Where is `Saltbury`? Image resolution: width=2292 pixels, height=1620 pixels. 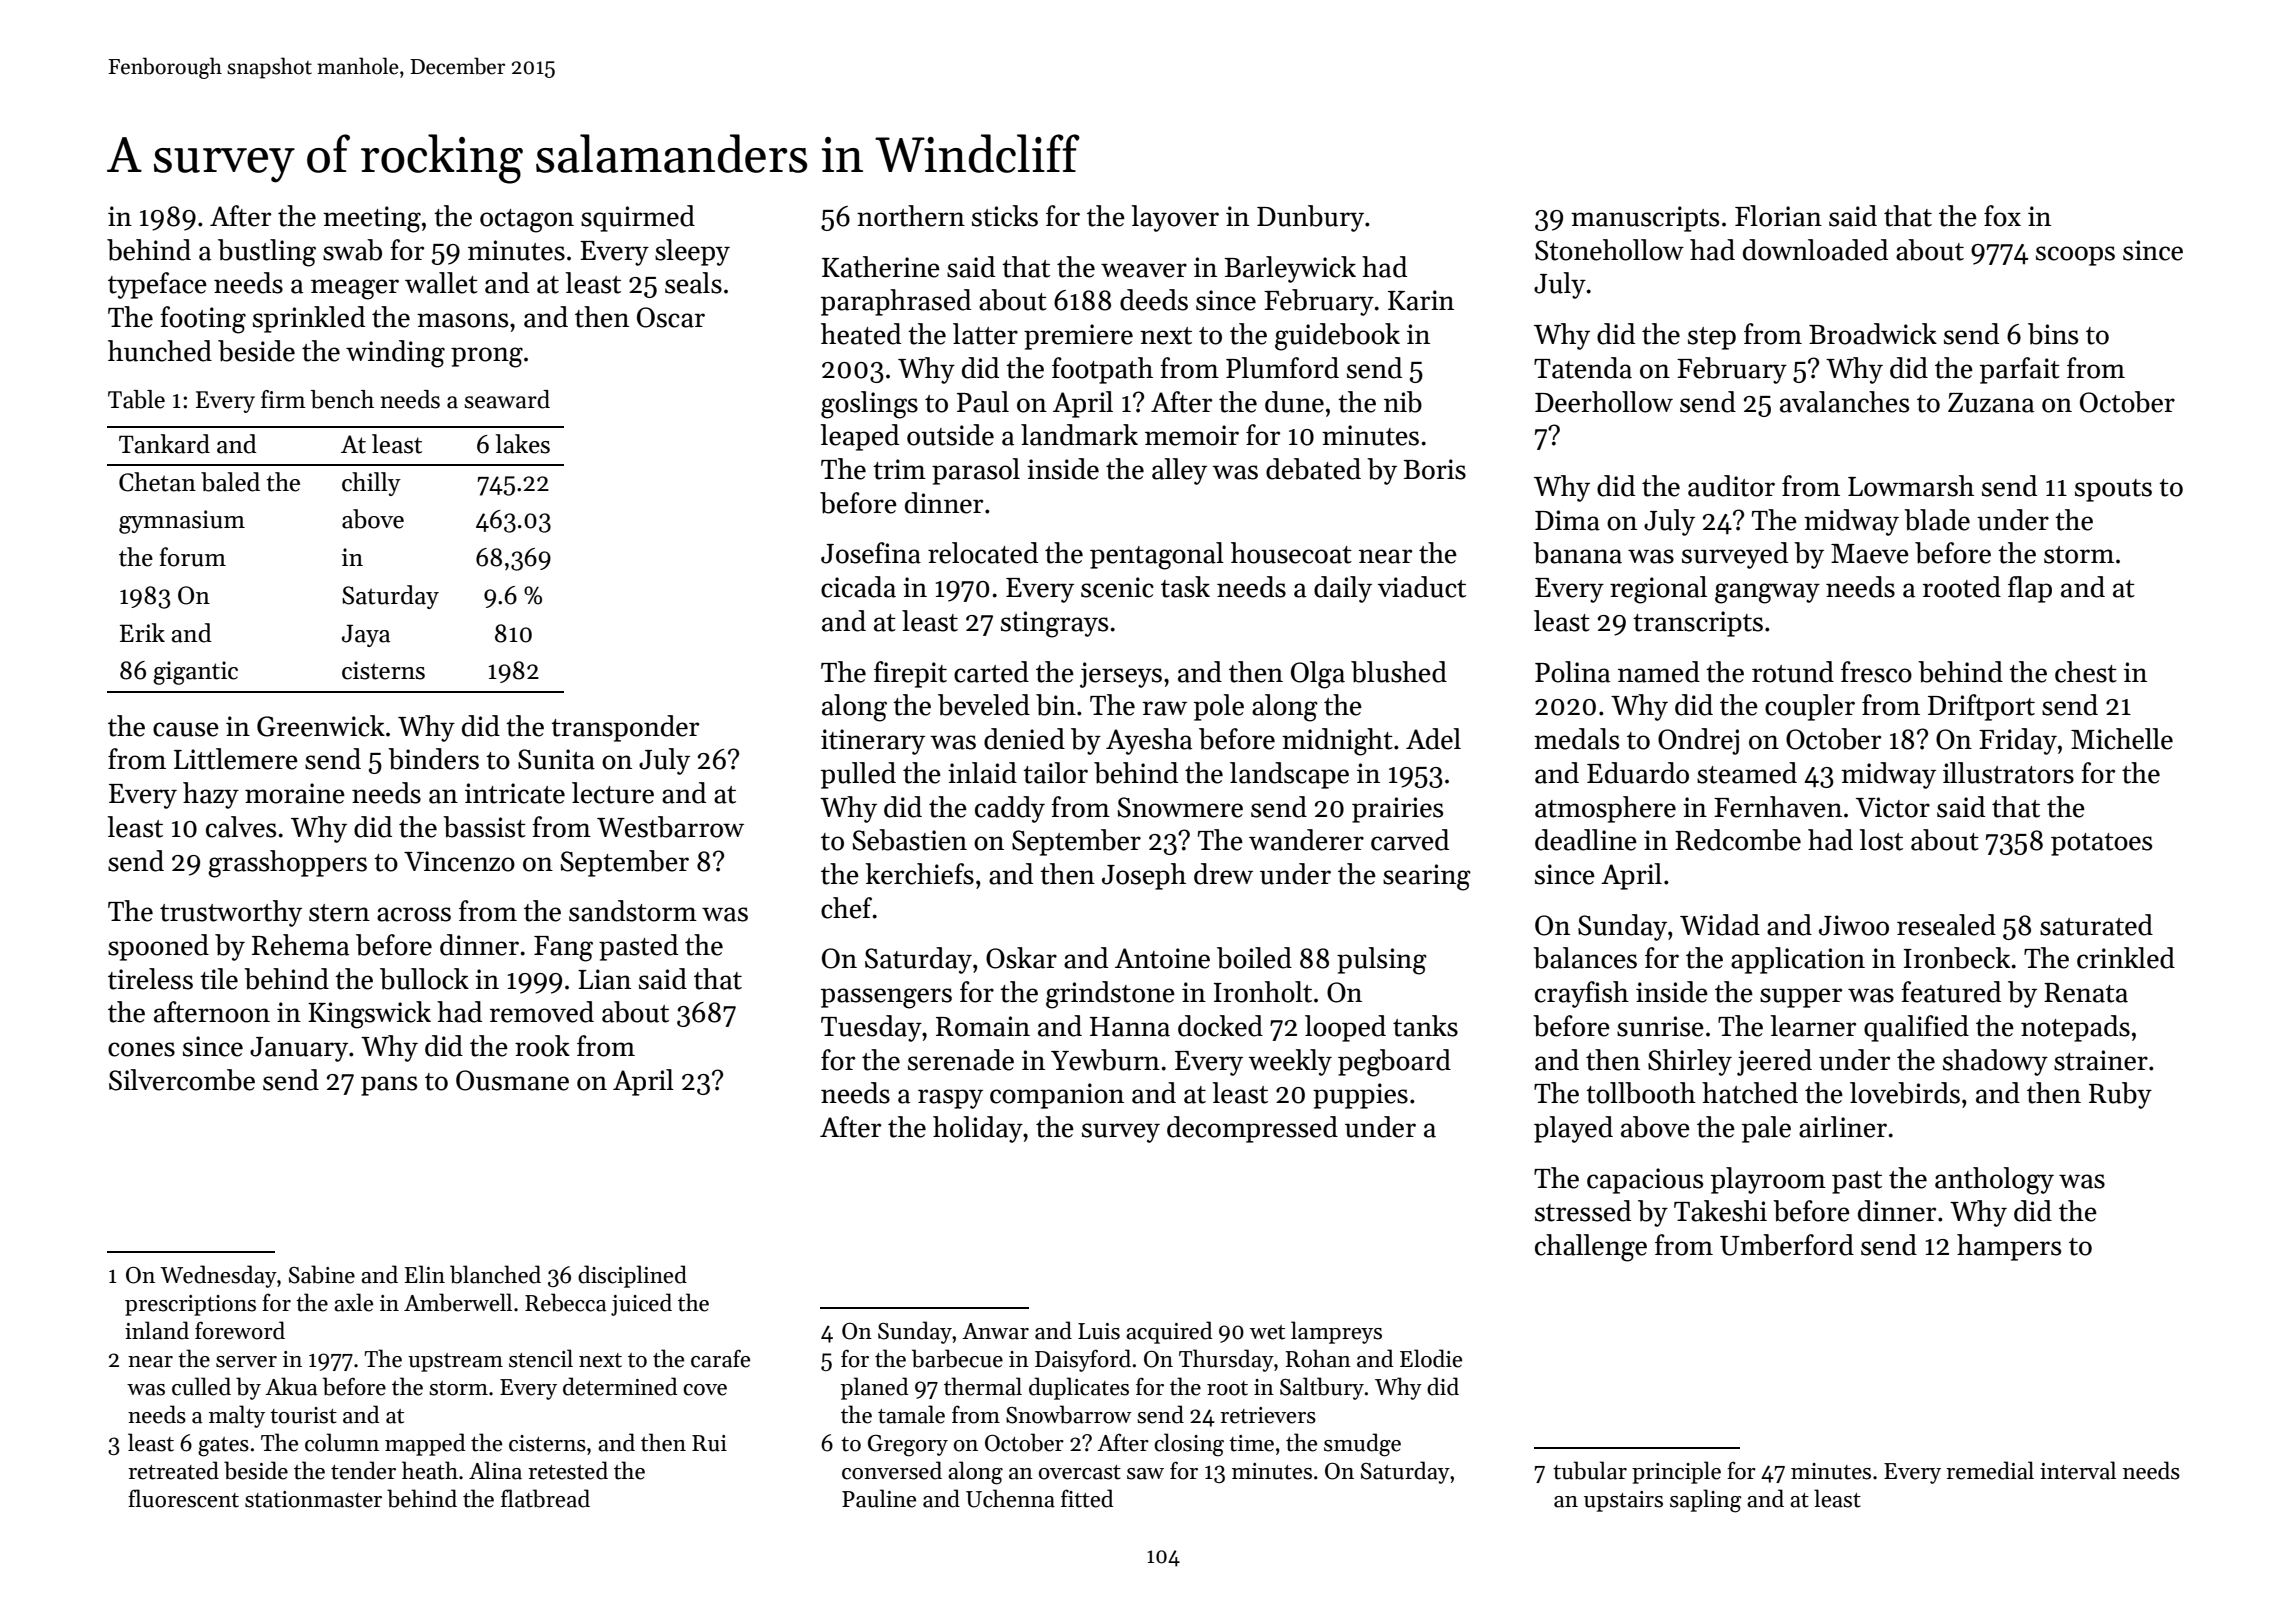 Saltbury is located at coordinates (1322, 1388).
